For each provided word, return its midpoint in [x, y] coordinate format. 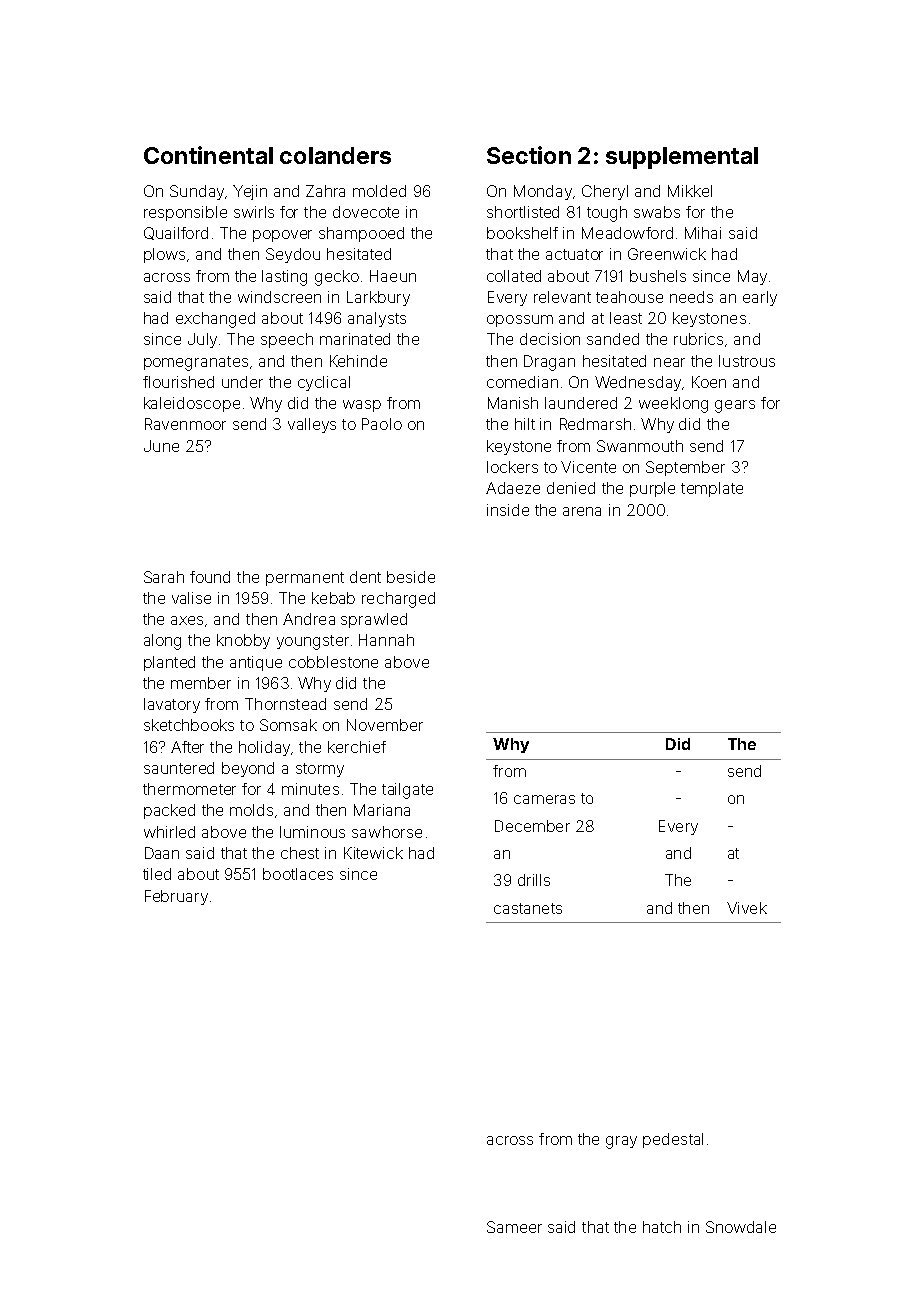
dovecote [366, 212]
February [176, 897]
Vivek [747, 908]
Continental [208, 155]
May [752, 277]
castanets [528, 908]
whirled [169, 832]
